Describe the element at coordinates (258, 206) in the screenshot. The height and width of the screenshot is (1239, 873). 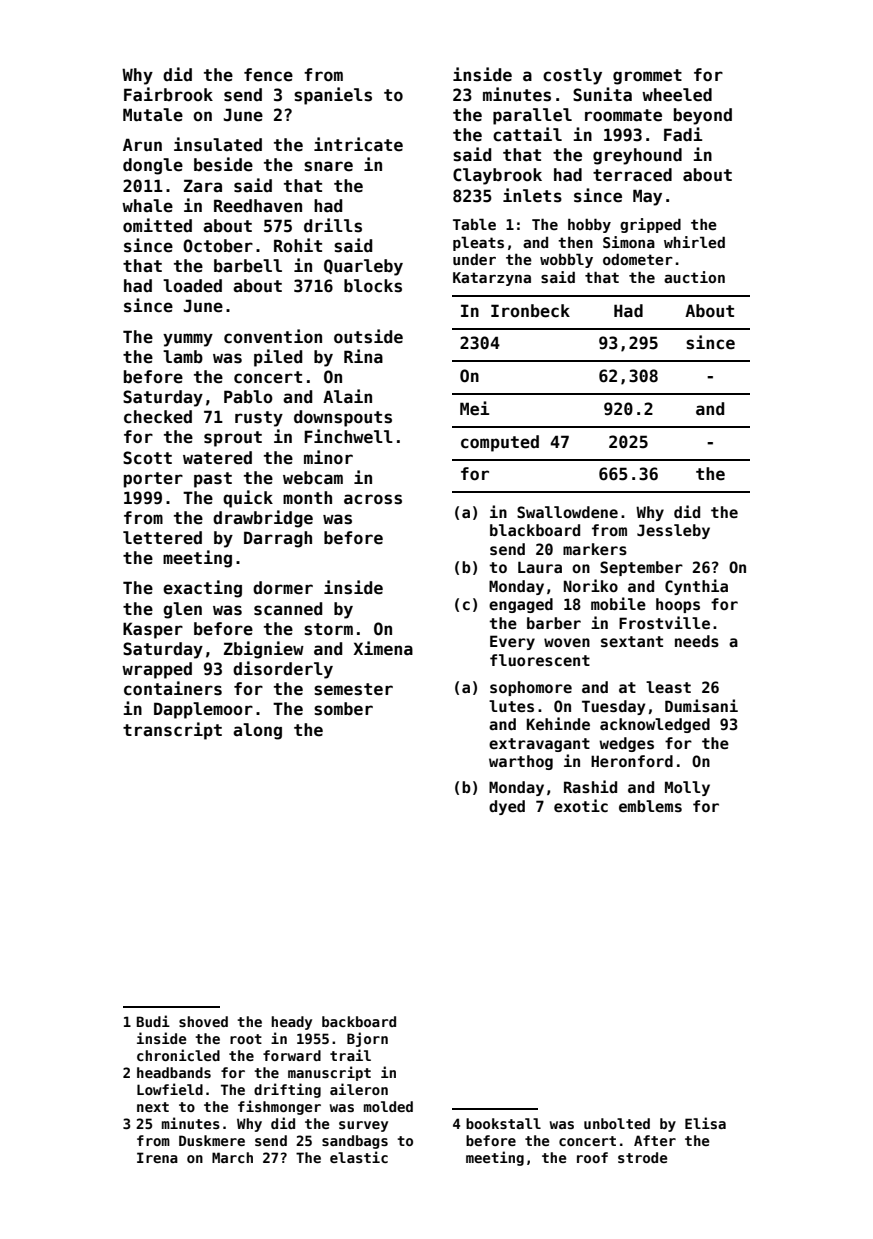
I see `Reedhaven` at that location.
